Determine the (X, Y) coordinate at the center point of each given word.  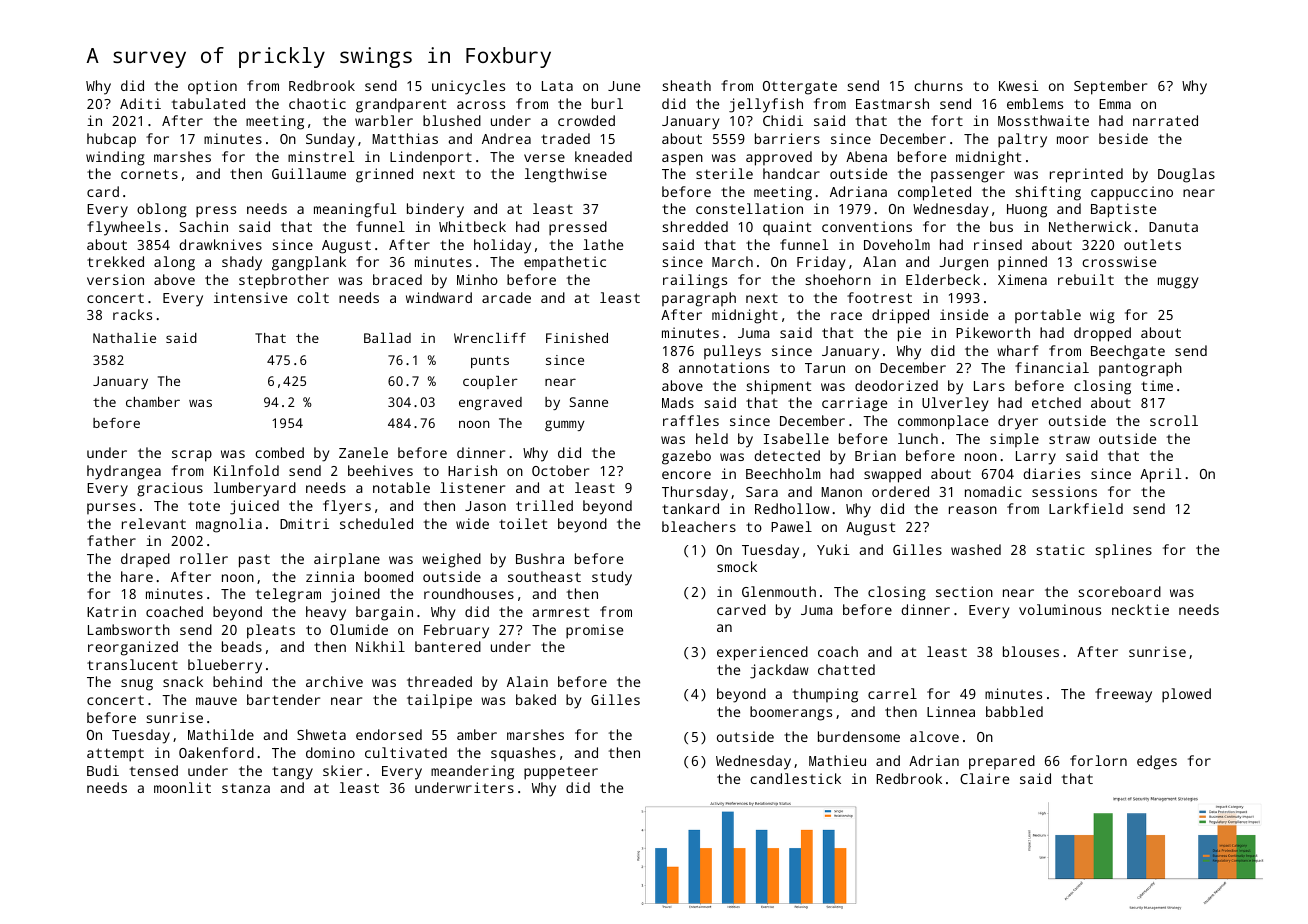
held (712, 438)
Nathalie (124, 338)
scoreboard (1119, 591)
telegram (288, 595)
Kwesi (1019, 85)
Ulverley (955, 404)
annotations (724, 367)
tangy (292, 773)
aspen (682, 160)
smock (737, 566)
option (212, 87)
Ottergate (800, 88)
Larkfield (1086, 508)
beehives (380, 470)
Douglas (1186, 175)
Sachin (204, 226)
